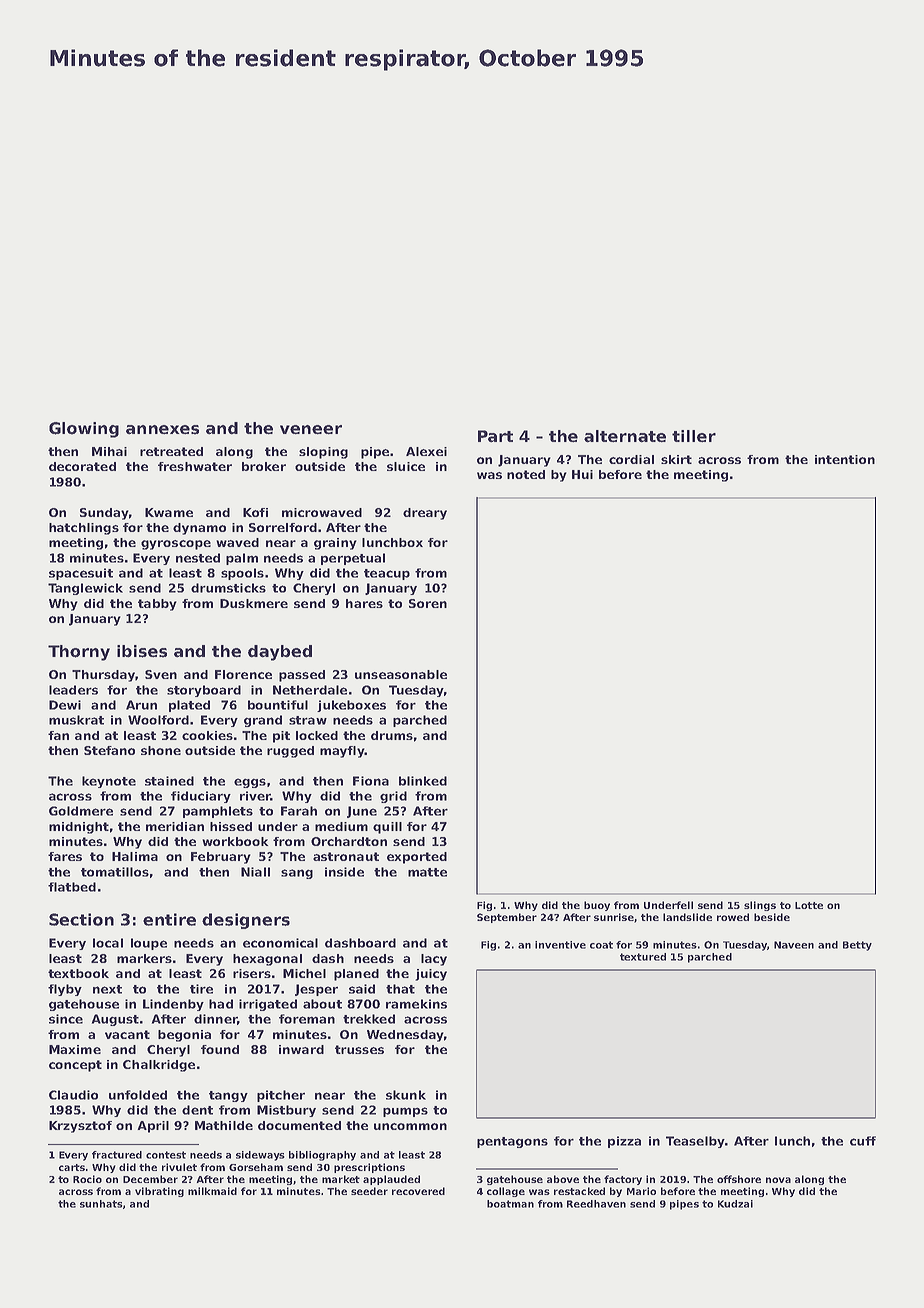  I want to click on hares, so click(364, 603).
